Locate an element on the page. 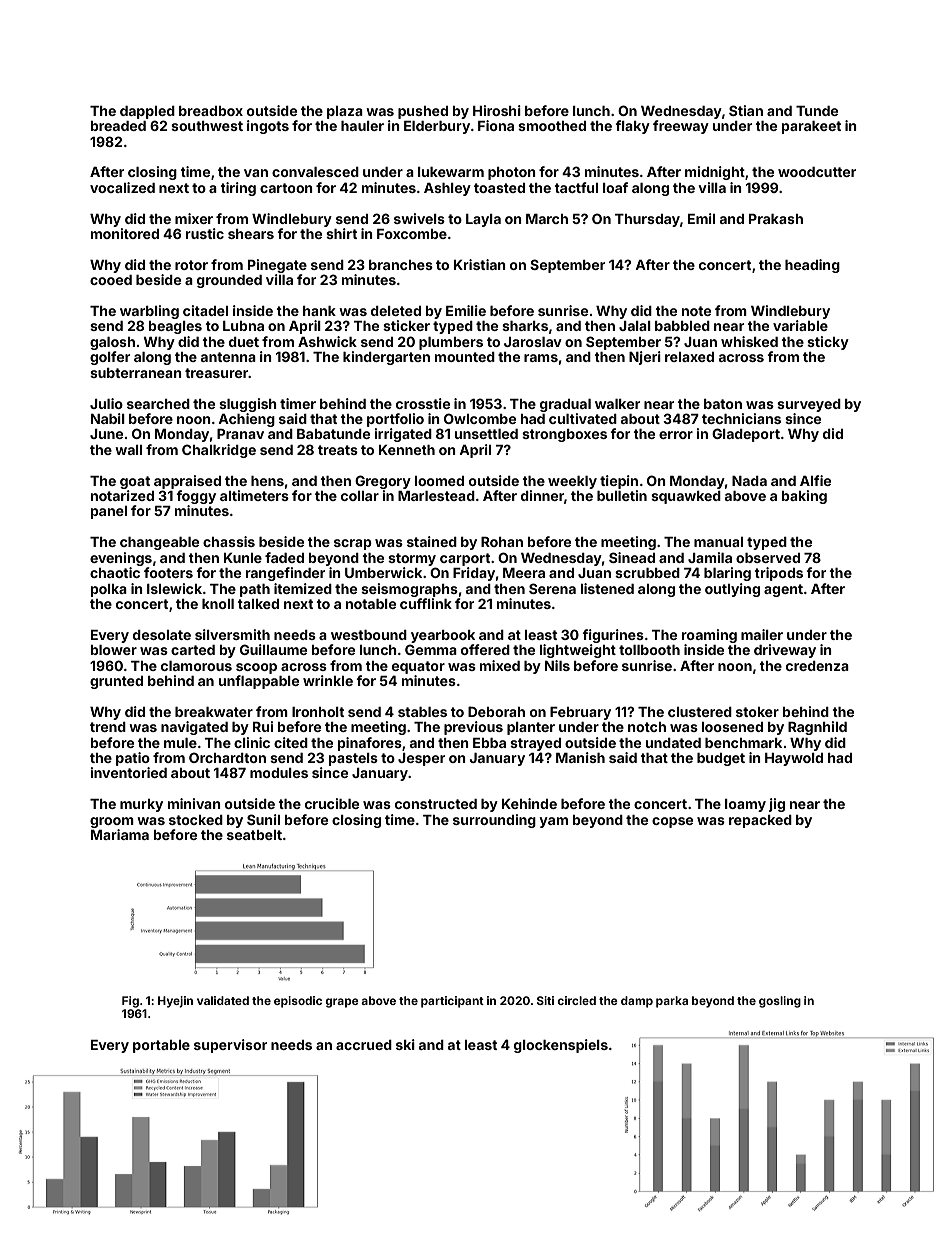 The height and width of the page is (1233, 952). jig is located at coordinates (777, 805).
